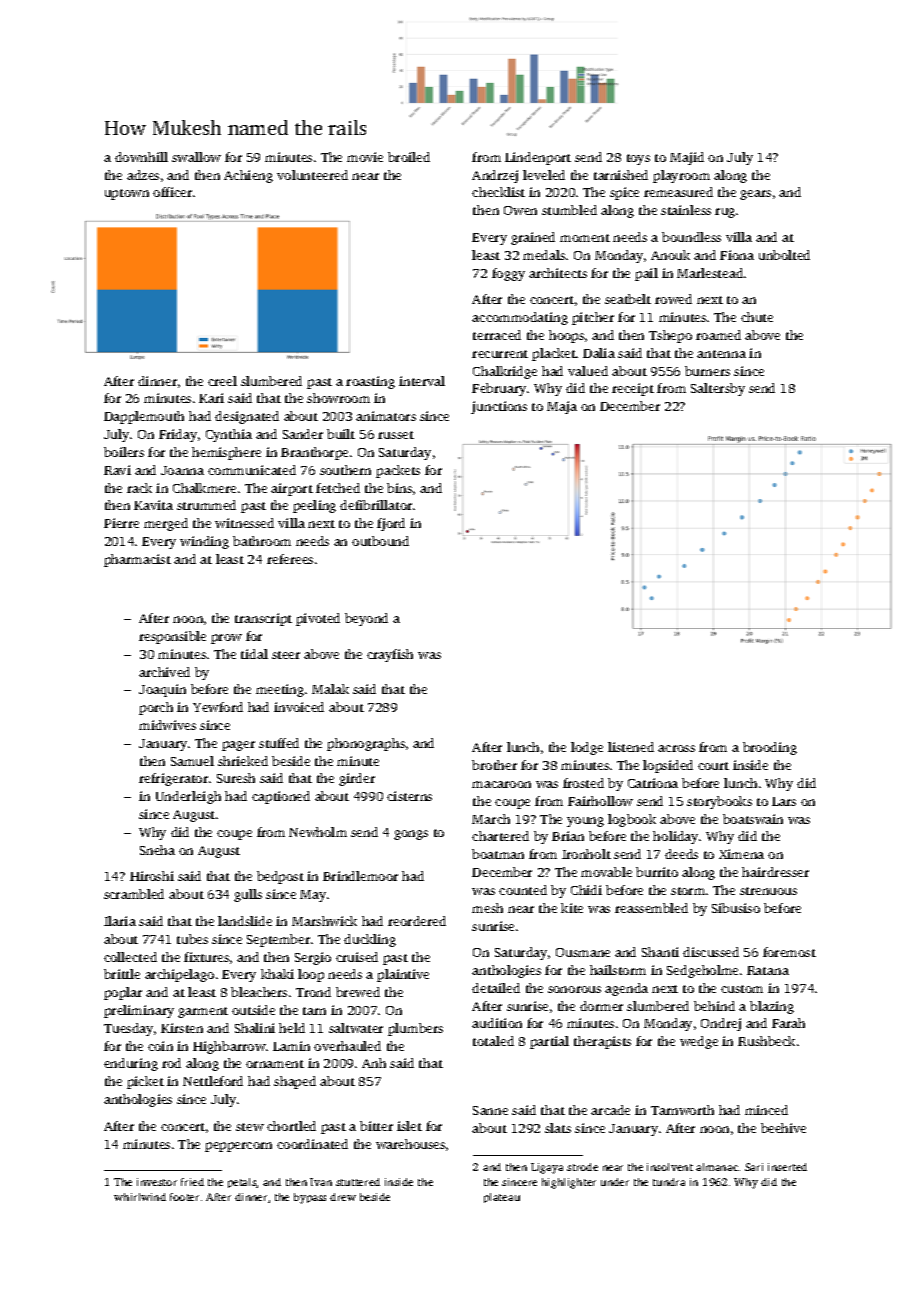  What do you see at coordinates (409, 157) in the image?
I see `broiled` at bounding box center [409, 157].
